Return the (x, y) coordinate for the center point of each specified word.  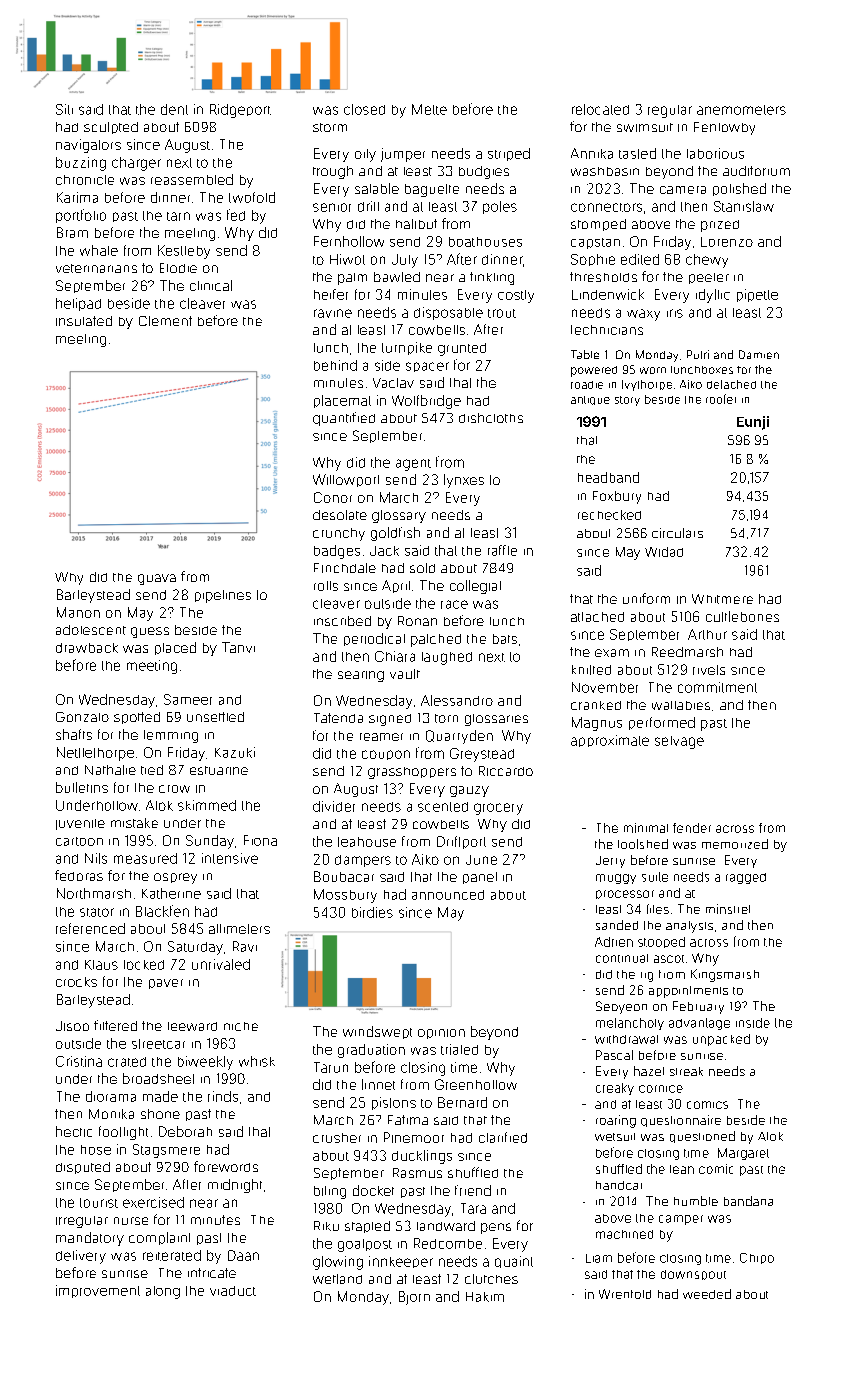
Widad (664, 552)
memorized (735, 844)
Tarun (331, 1067)
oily (365, 155)
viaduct (233, 1291)
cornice (661, 1089)
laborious (715, 153)
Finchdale (345, 568)
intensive (230, 858)
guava (157, 579)
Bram (72, 232)
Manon (78, 612)
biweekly (205, 1063)
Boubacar (344, 876)
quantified (344, 419)
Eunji (753, 423)
